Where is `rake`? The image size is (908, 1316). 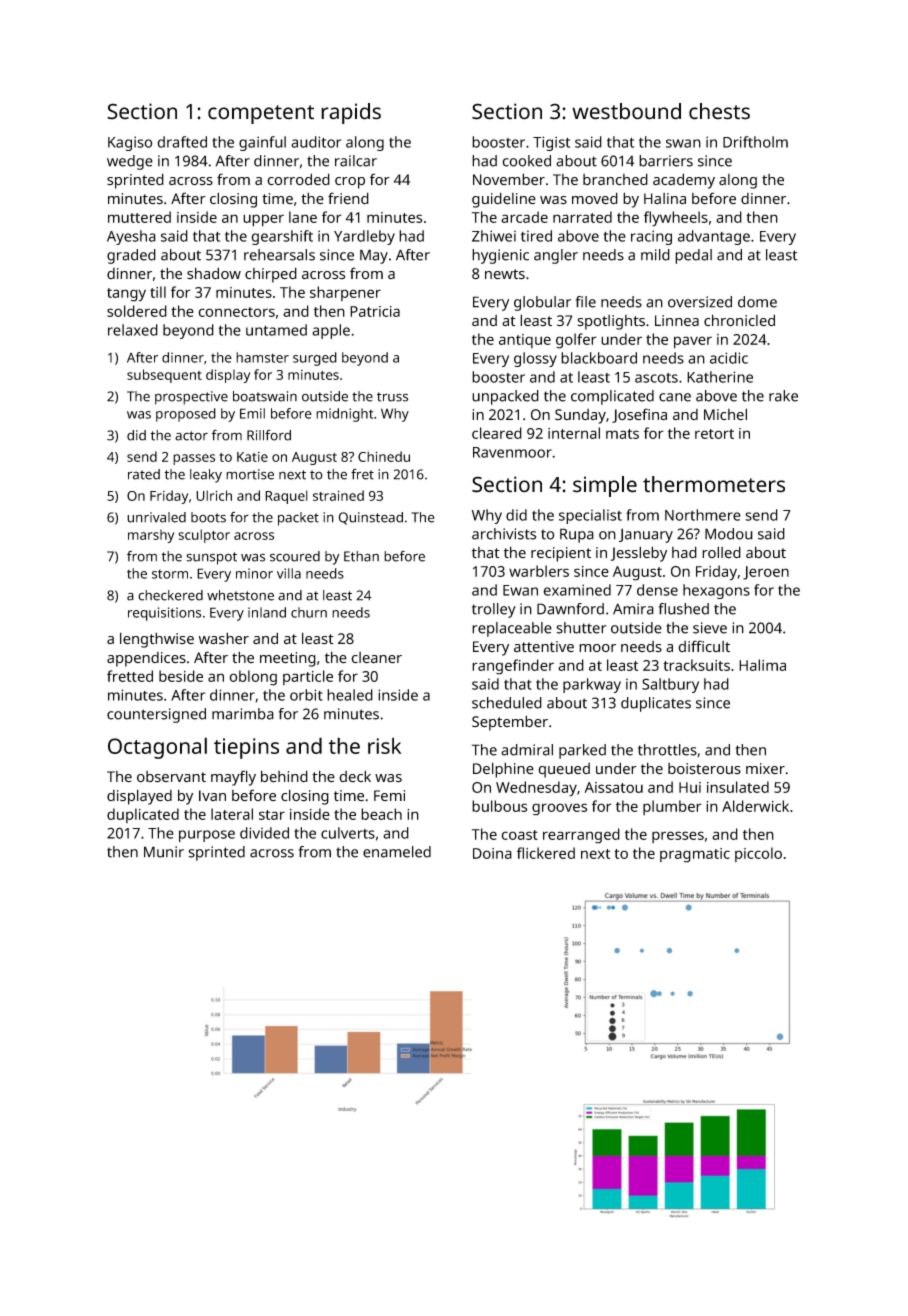 rake is located at coordinates (783, 396).
